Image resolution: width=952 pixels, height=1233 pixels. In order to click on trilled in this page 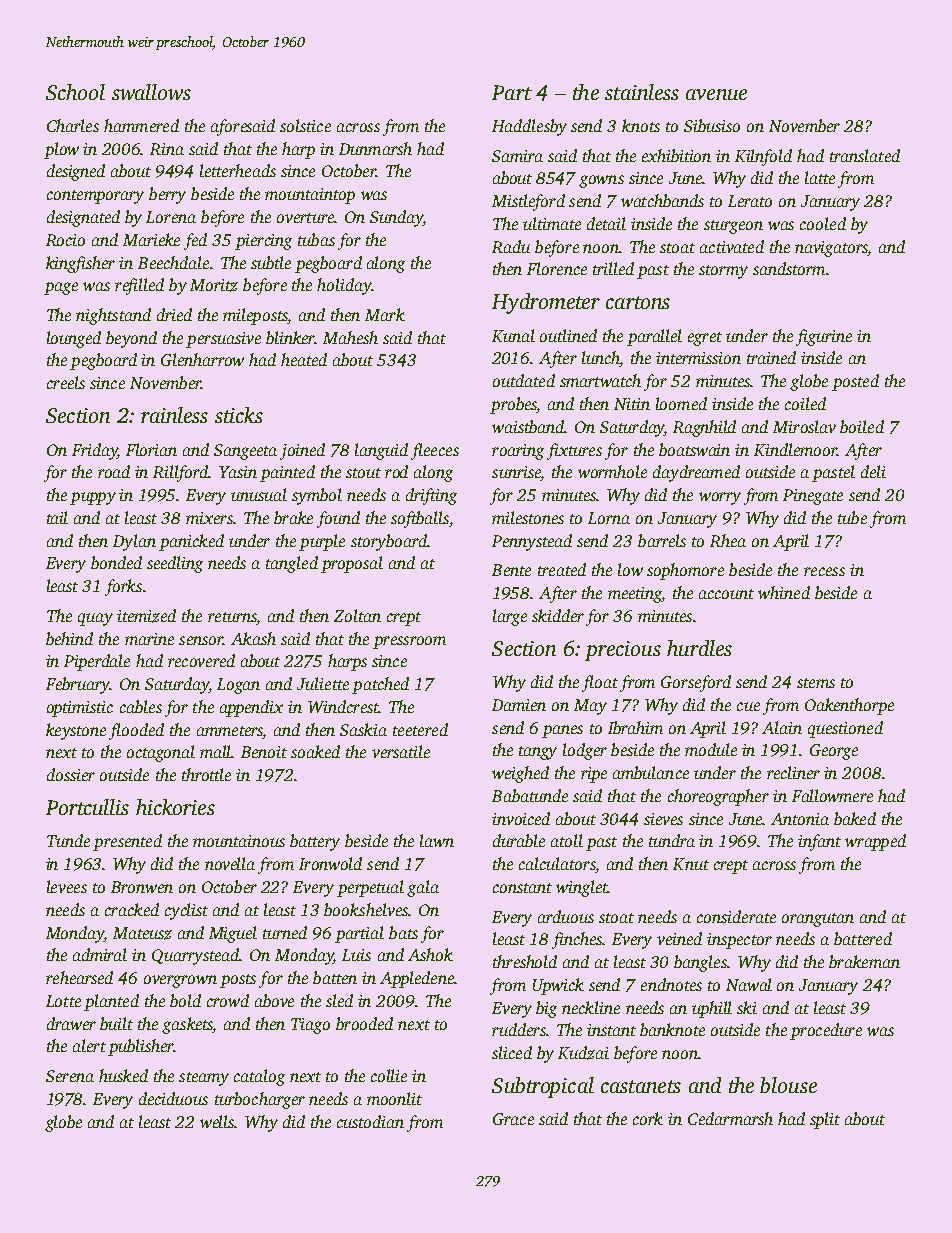, I will do `click(613, 268)`.
